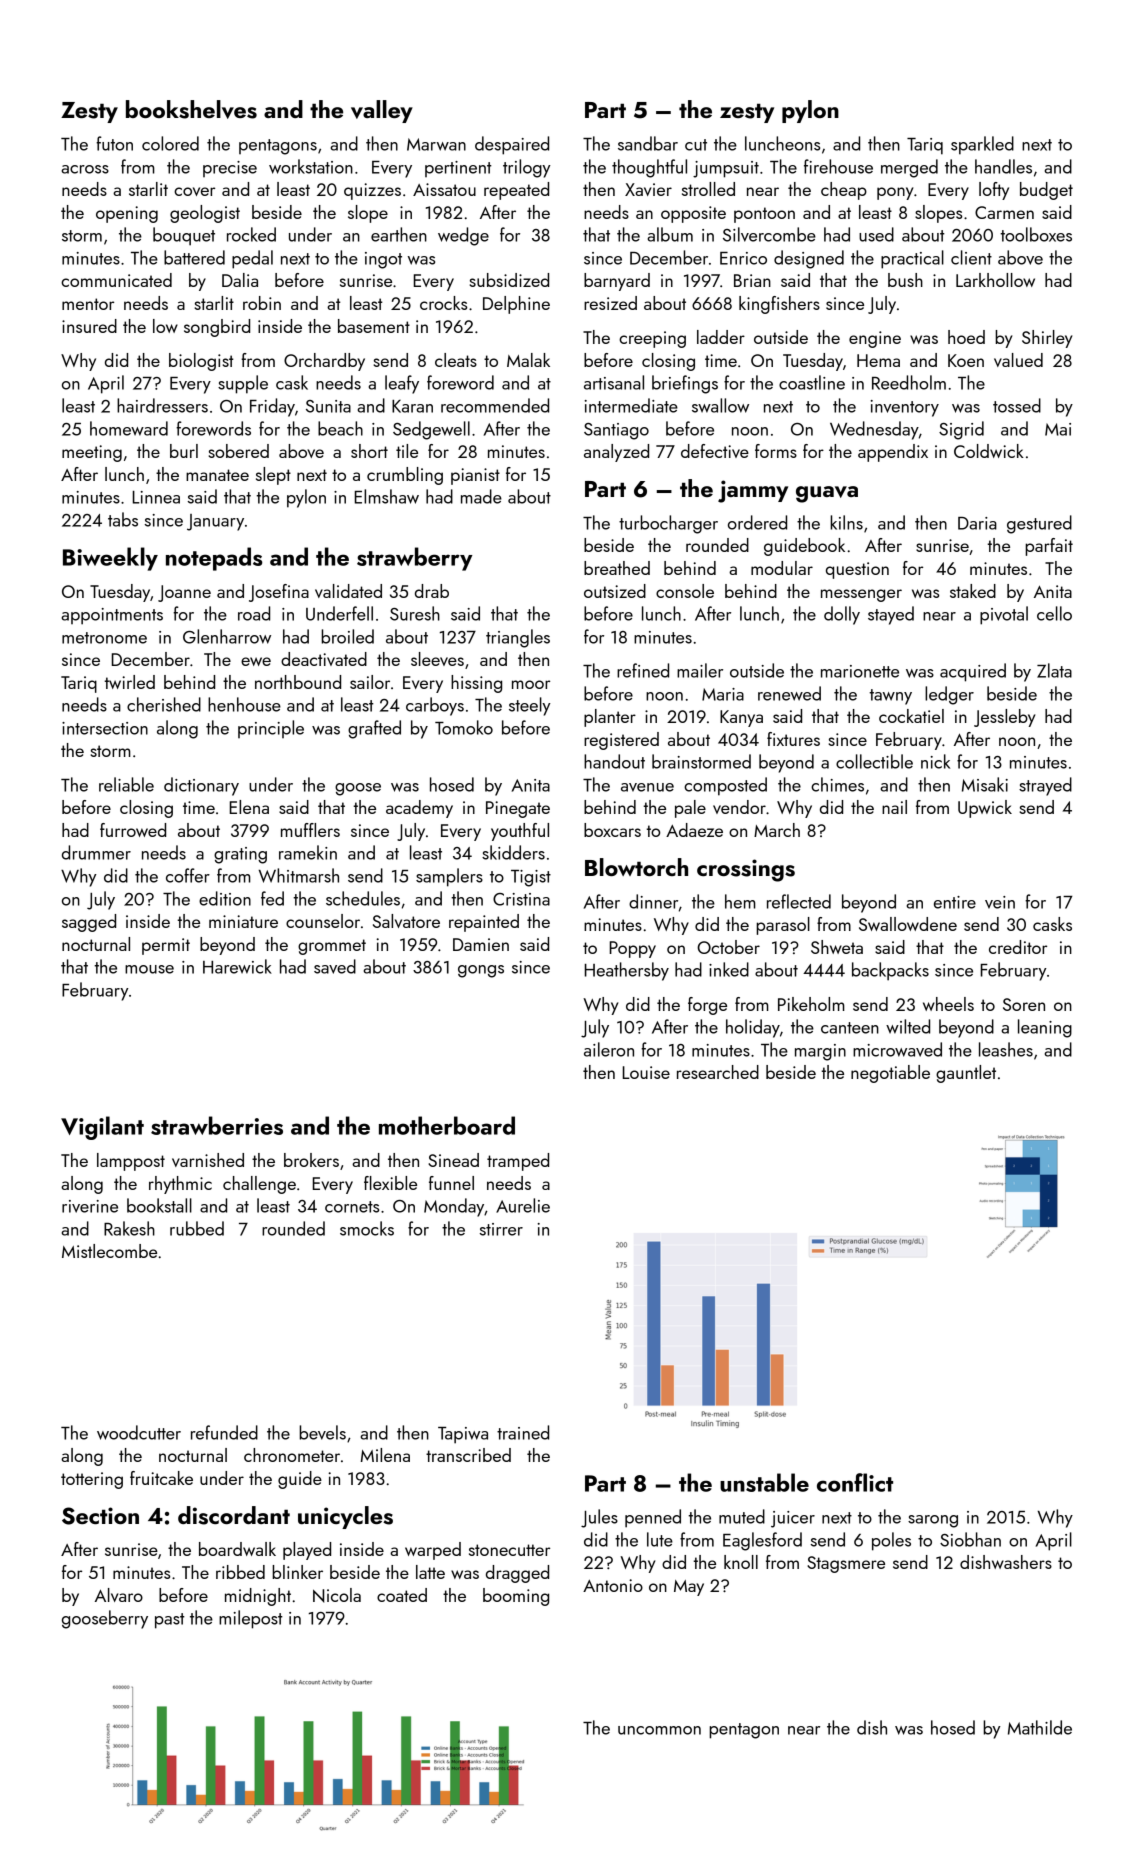 The width and height of the screenshot is (1134, 1869). Describe the element at coordinates (610, 718) in the screenshot. I see `planter` at that location.
